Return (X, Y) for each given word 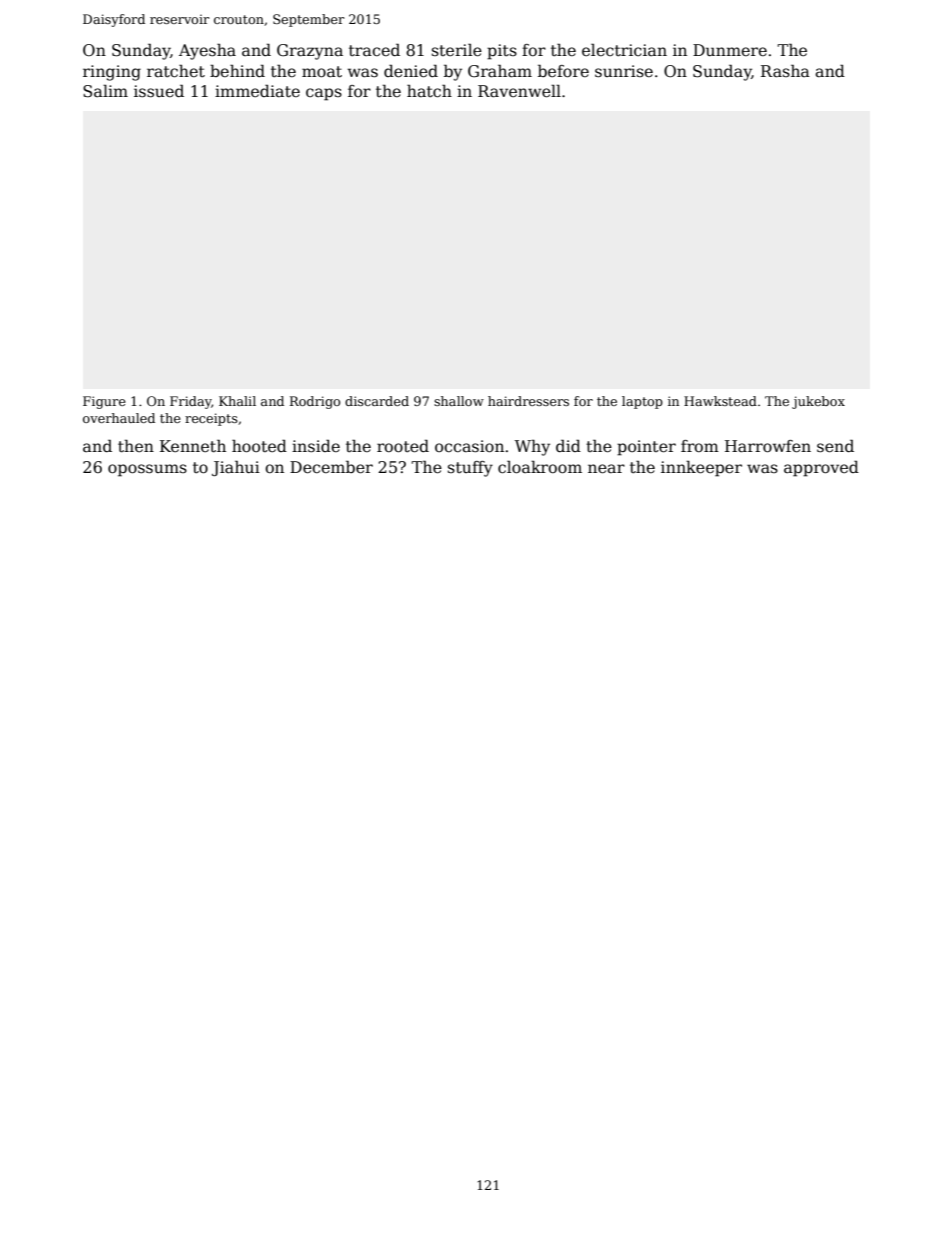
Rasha (785, 71)
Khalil (237, 401)
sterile (457, 50)
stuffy (470, 469)
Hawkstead (720, 401)
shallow (459, 401)
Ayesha (207, 51)
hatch (429, 91)
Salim (105, 91)
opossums (147, 470)
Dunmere (730, 50)
